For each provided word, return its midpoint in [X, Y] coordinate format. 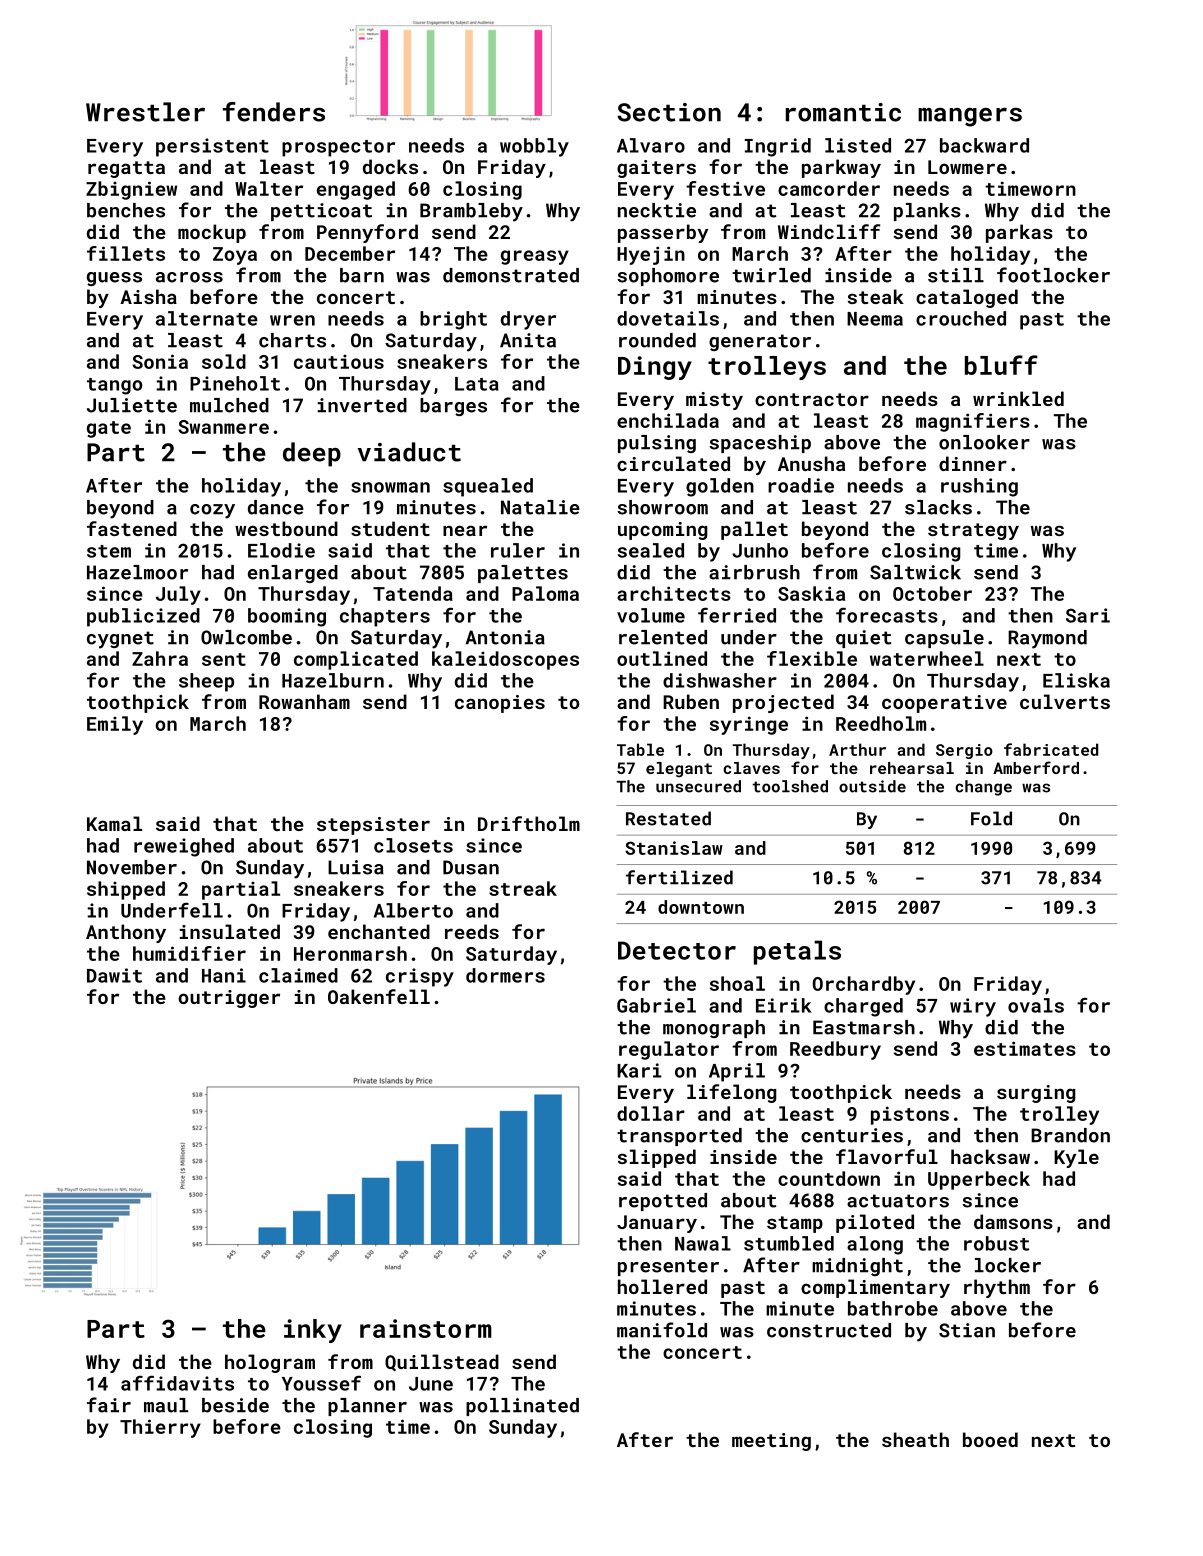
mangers [970, 117]
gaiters [656, 169]
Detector [677, 950]
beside [235, 1405]
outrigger [229, 999]
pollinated [522, 1407]
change [983, 788]
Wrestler [145, 112]
